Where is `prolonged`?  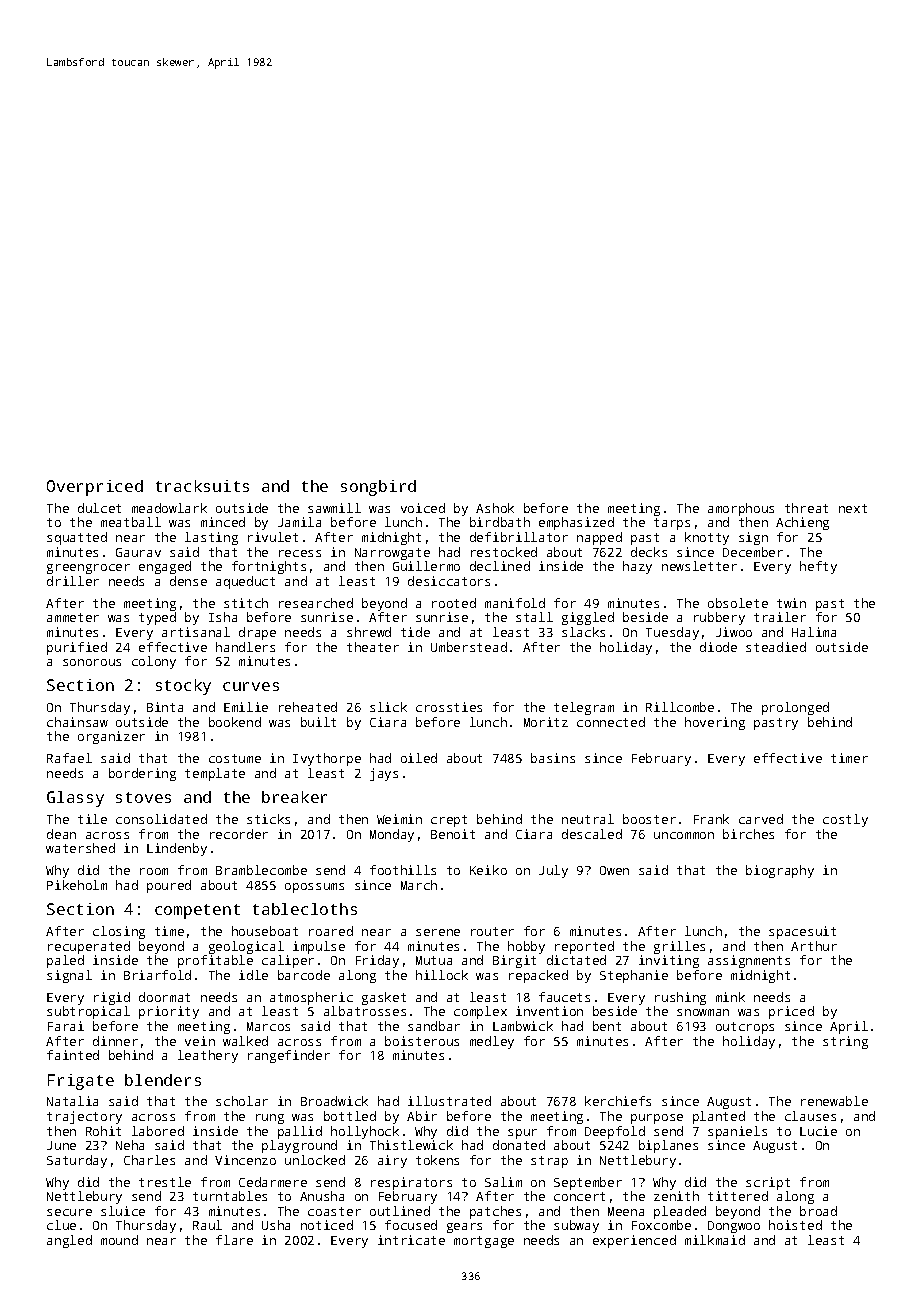
prolonged is located at coordinates (795, 708).
